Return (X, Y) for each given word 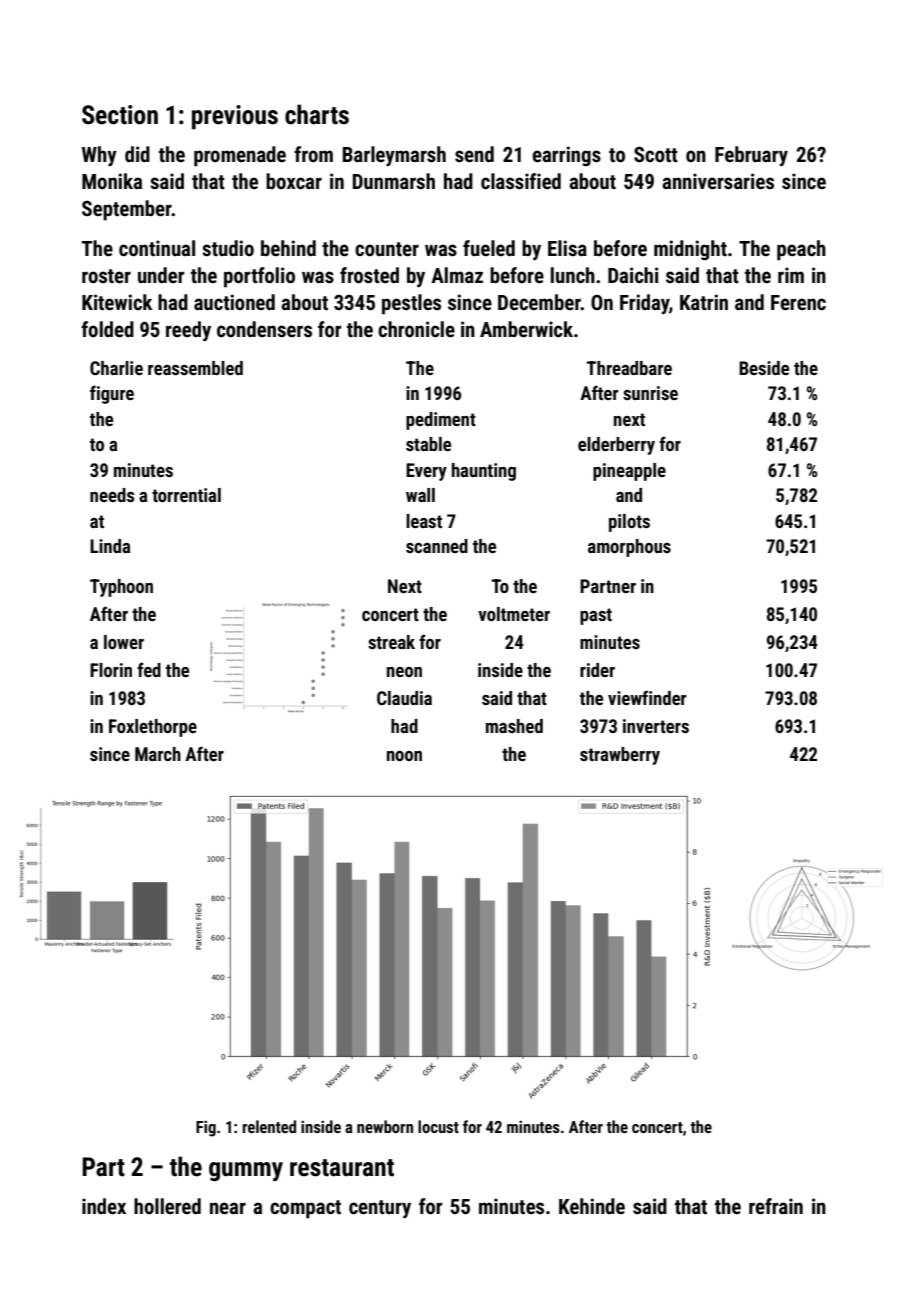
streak (391, 642)
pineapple (629, 472)
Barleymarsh (394, 156)
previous (235, 117)
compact (305, 1209)
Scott (656, 154)
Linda (110, 546)
